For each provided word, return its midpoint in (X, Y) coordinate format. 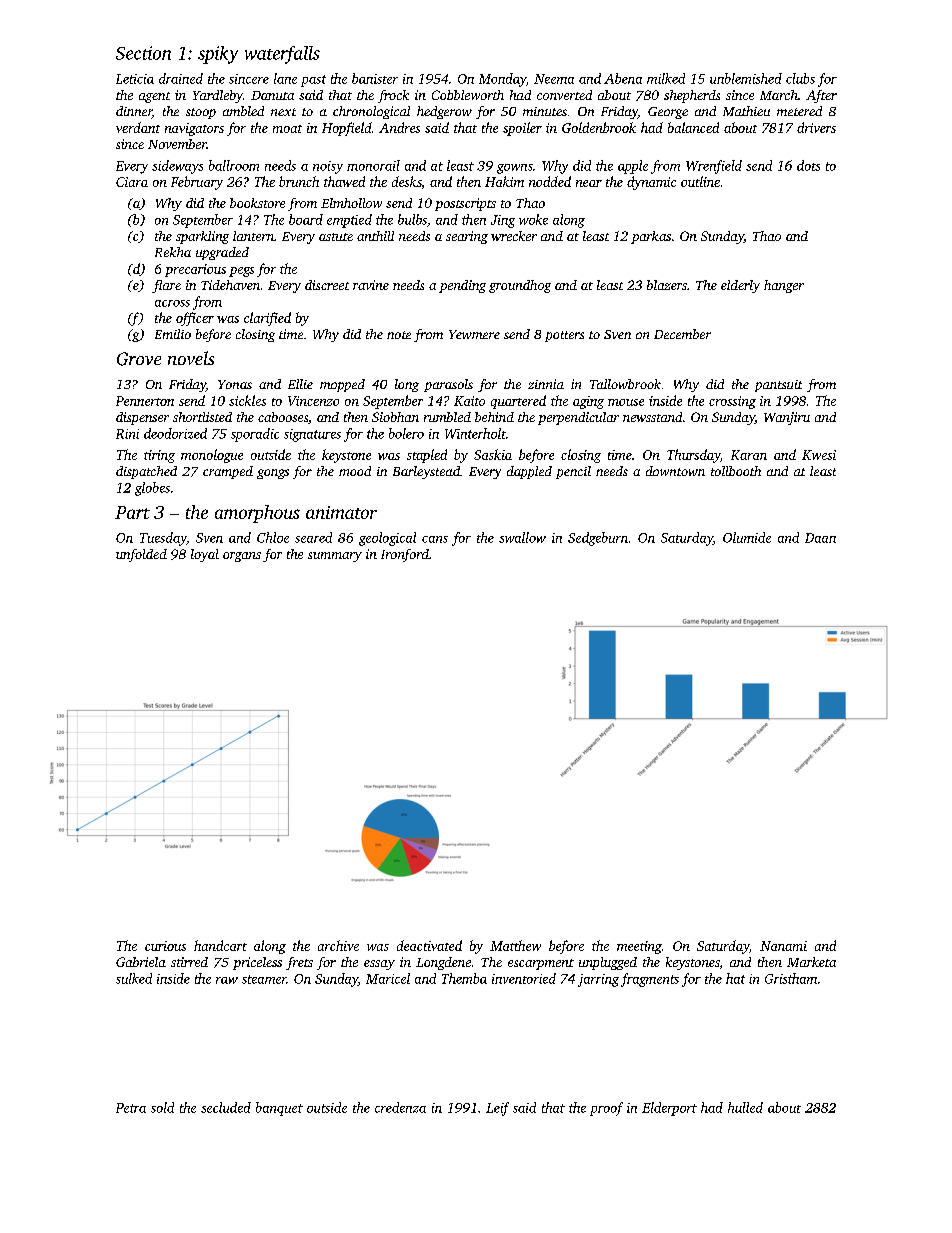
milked (666, 78)
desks (407, 181)
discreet (327, 285)
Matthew (515, 945)
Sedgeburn (598, 539)
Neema (554, 79)
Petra (131, 1108)
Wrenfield (714, 167)
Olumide (747, 537)
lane (285, 78)
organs (242, 557)
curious (165, 946)
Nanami (783, 946)
